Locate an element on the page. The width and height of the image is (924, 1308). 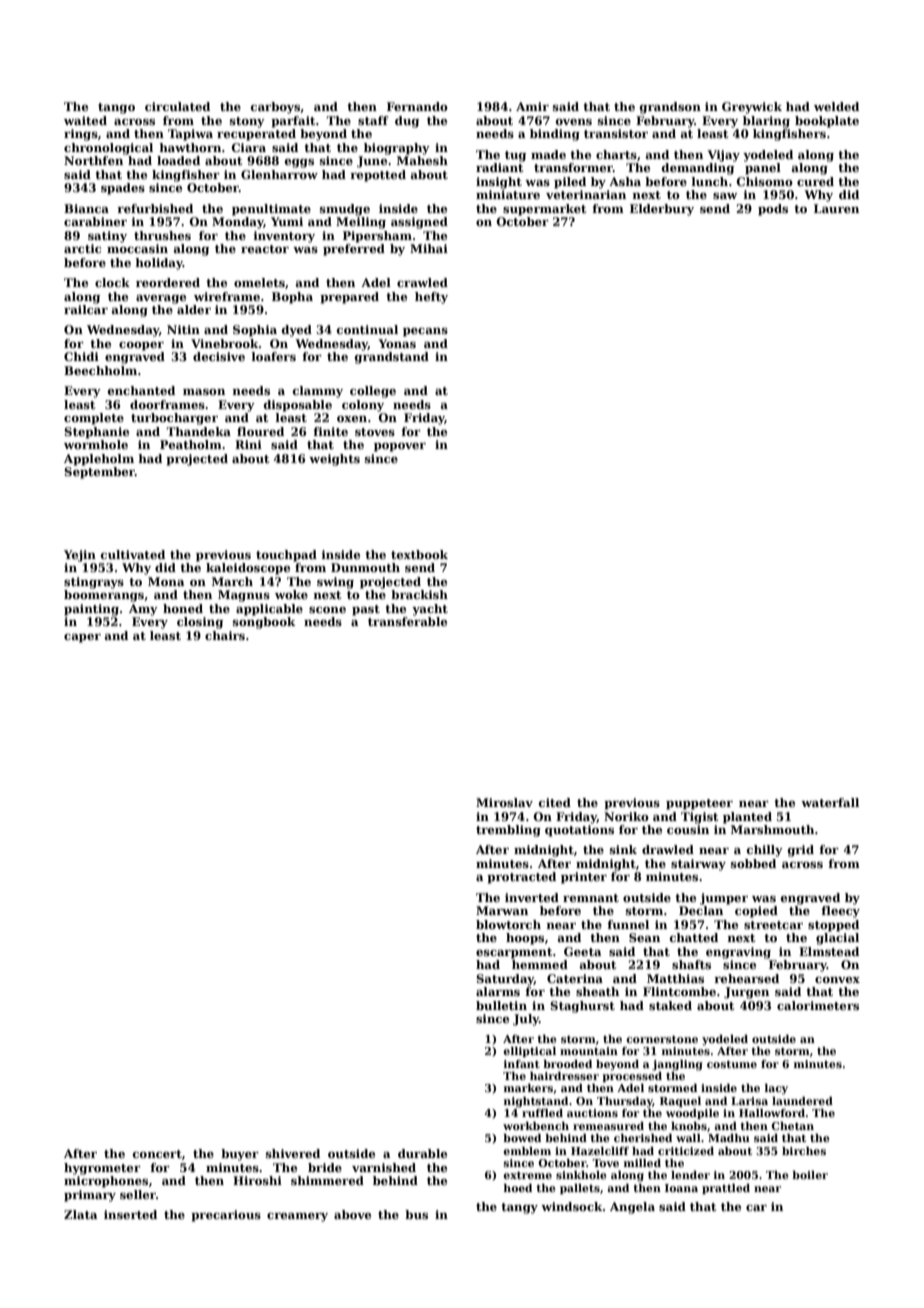
fleecy is located at coordinates (840, 912).
